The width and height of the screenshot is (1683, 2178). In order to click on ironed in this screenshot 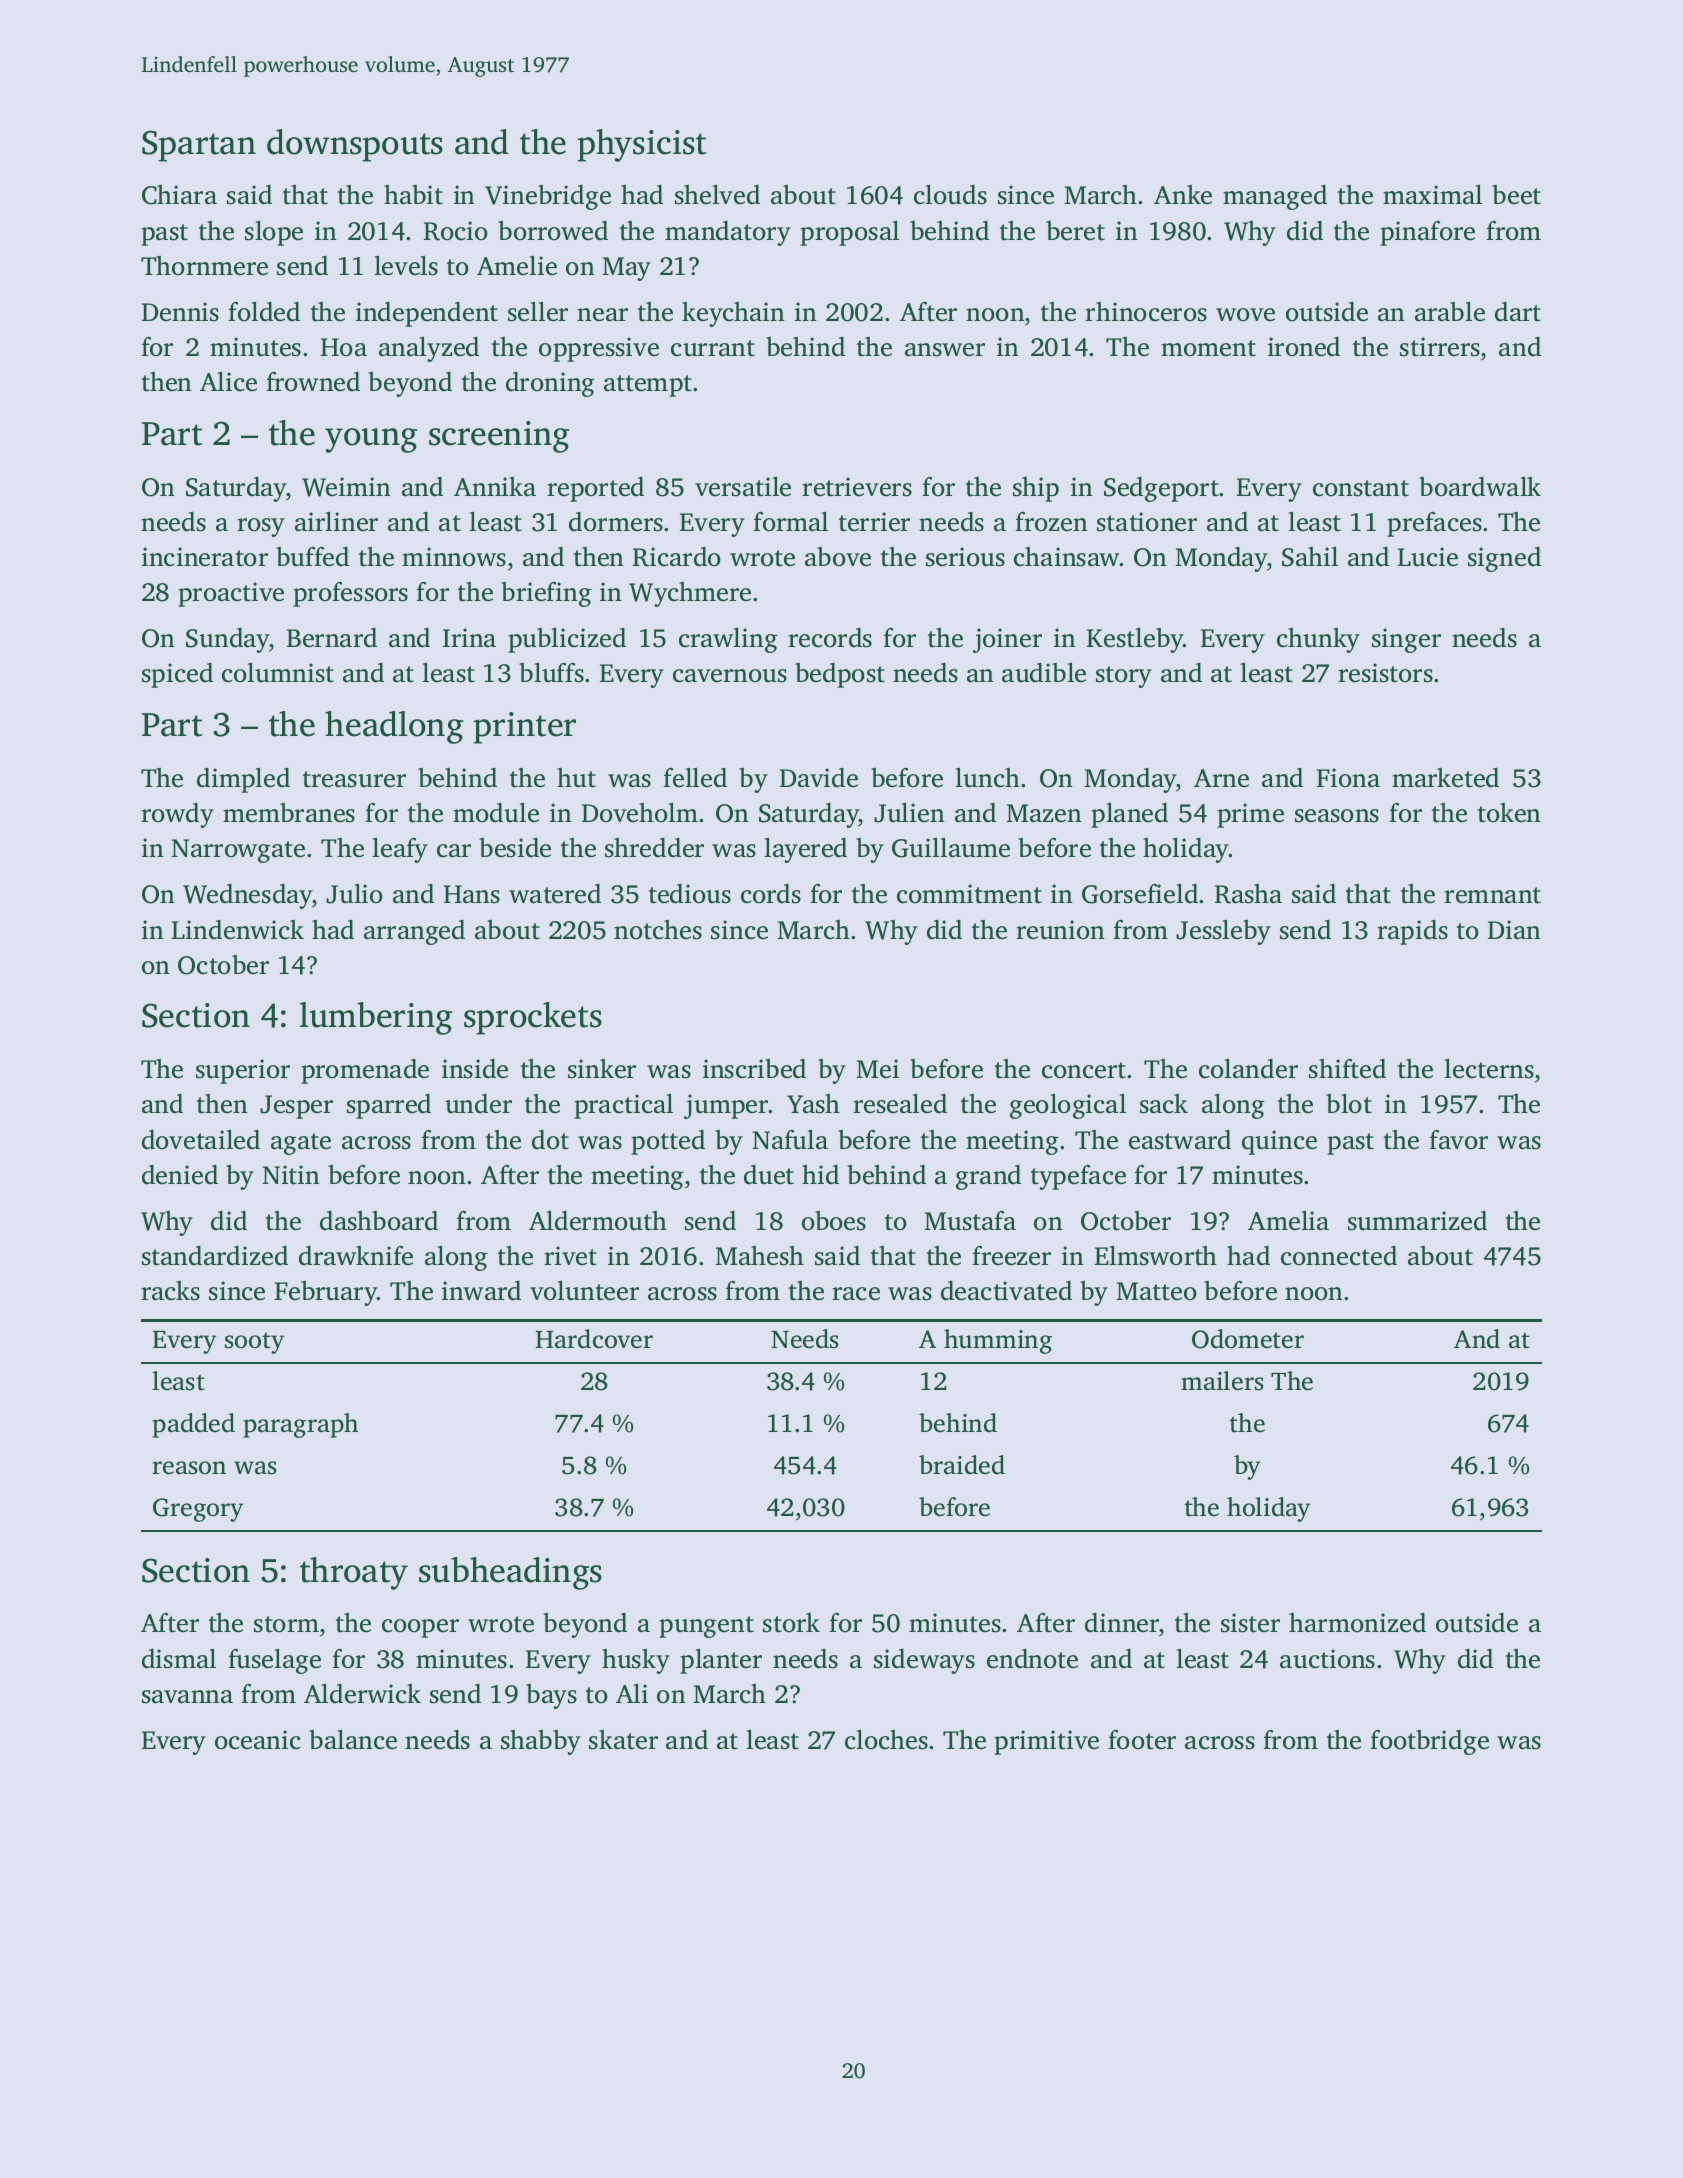, I will do `click(1304, 347)`.
